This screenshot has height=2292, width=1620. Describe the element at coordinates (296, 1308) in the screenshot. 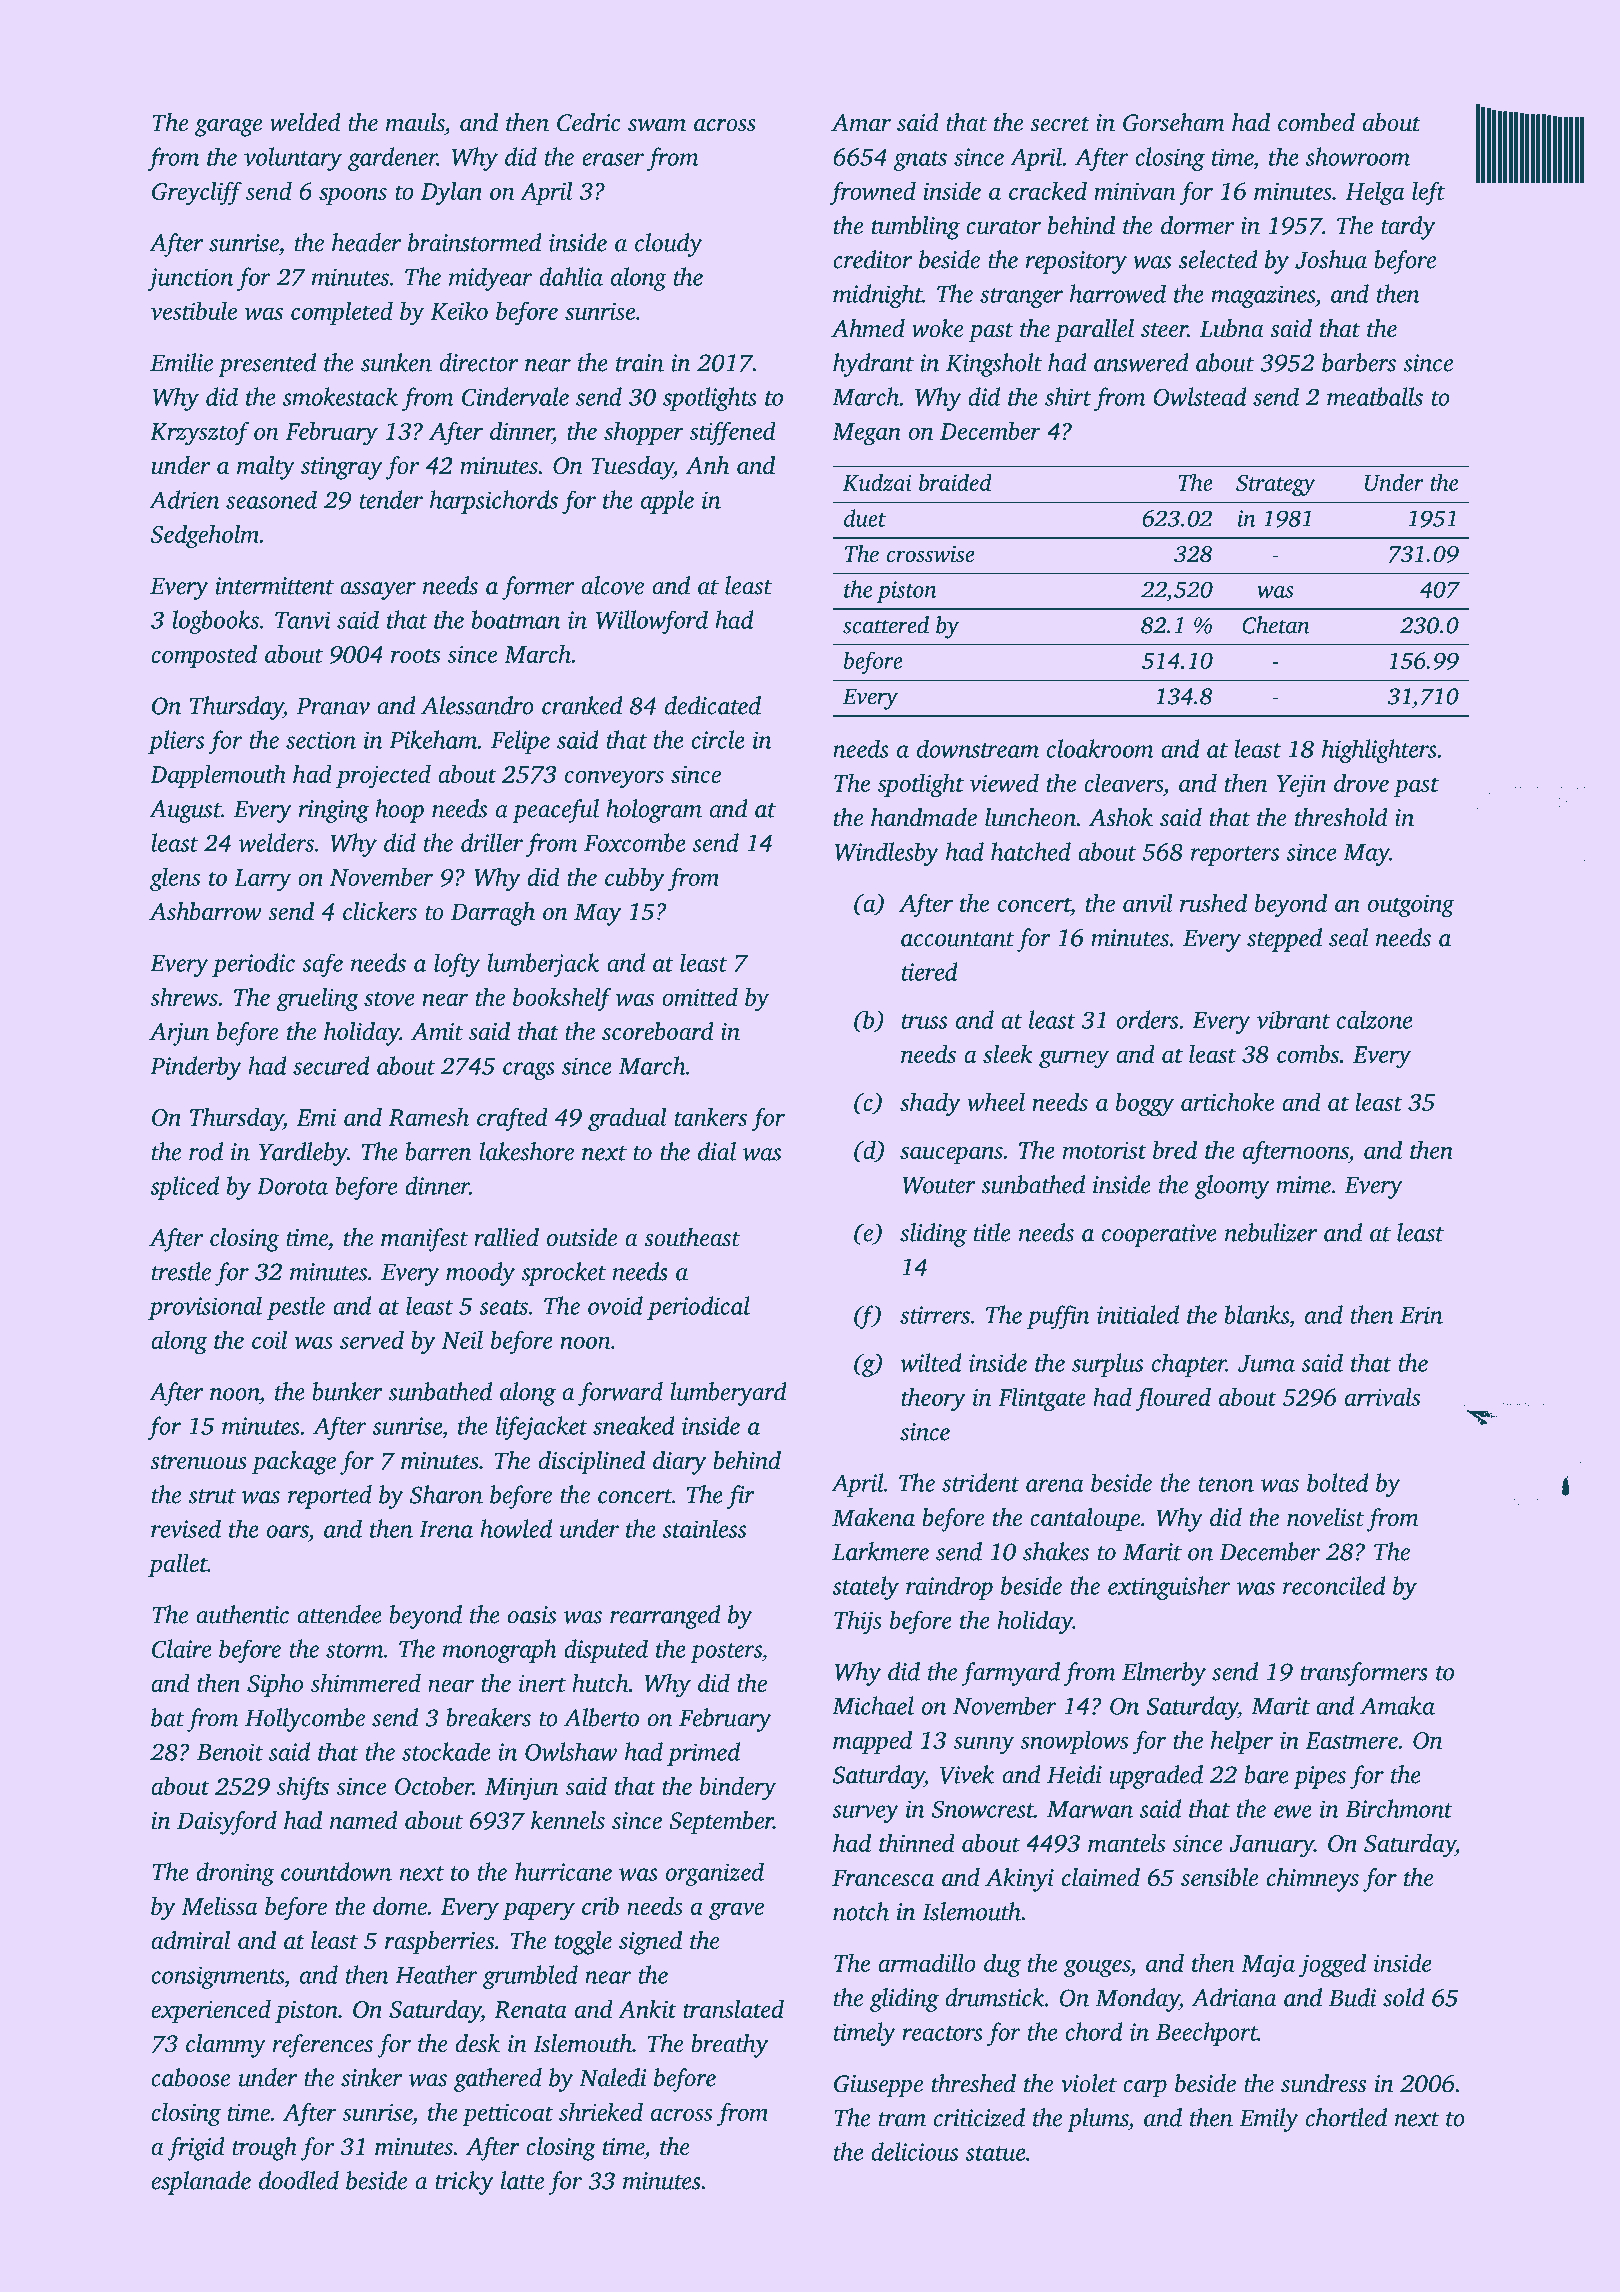

I see `pestle` at that location.
